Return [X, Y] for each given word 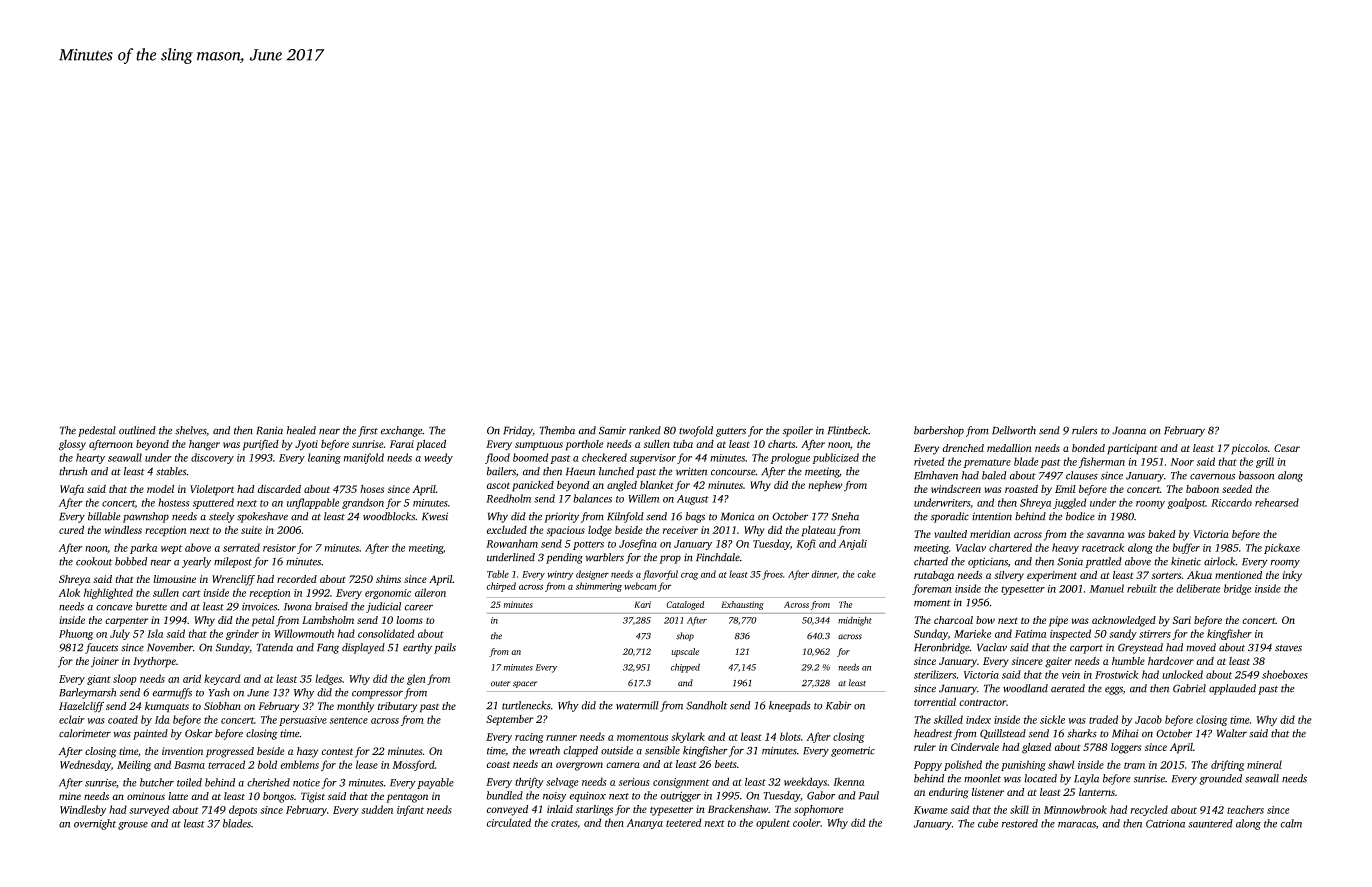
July [120, 634]
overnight [95, 824]
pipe [1058, 621]
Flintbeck [848, 430]
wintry [560, 575]
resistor [279, 548]
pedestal [97, 431]
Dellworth [1014, 430]
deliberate [1198, 588]
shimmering [599, 587]
